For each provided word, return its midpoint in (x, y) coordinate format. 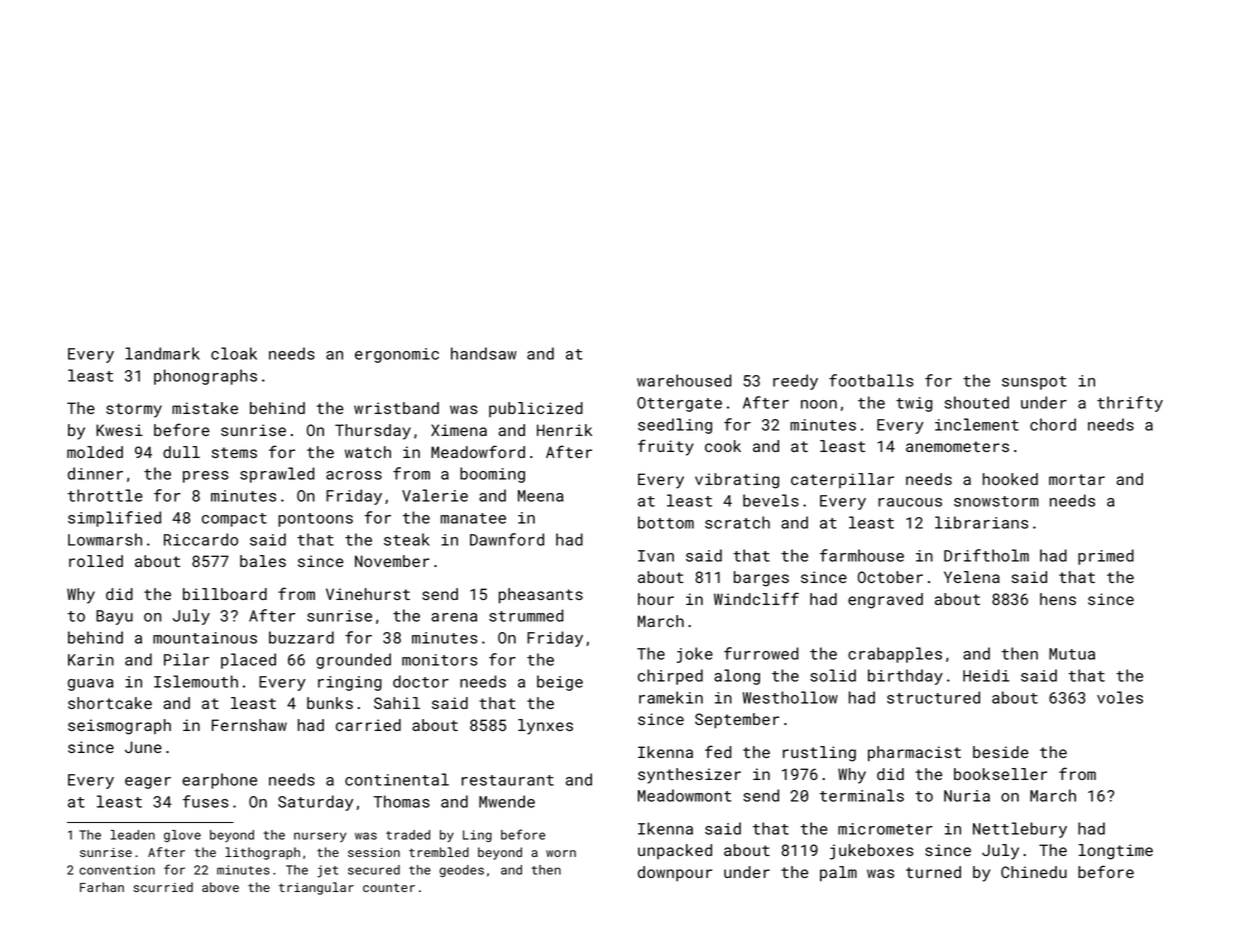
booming (492, 475)
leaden (133, 835)
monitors (440, 660)
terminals (862, 795)
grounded (353, 661)
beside (1001, 752)
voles (1120, 697)
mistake (205, 408)
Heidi (986, 675)
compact (234, 520)
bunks (330, 703)
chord (1053, 424)
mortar (1077, 479)
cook (723, 446)
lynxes (545, 727)
